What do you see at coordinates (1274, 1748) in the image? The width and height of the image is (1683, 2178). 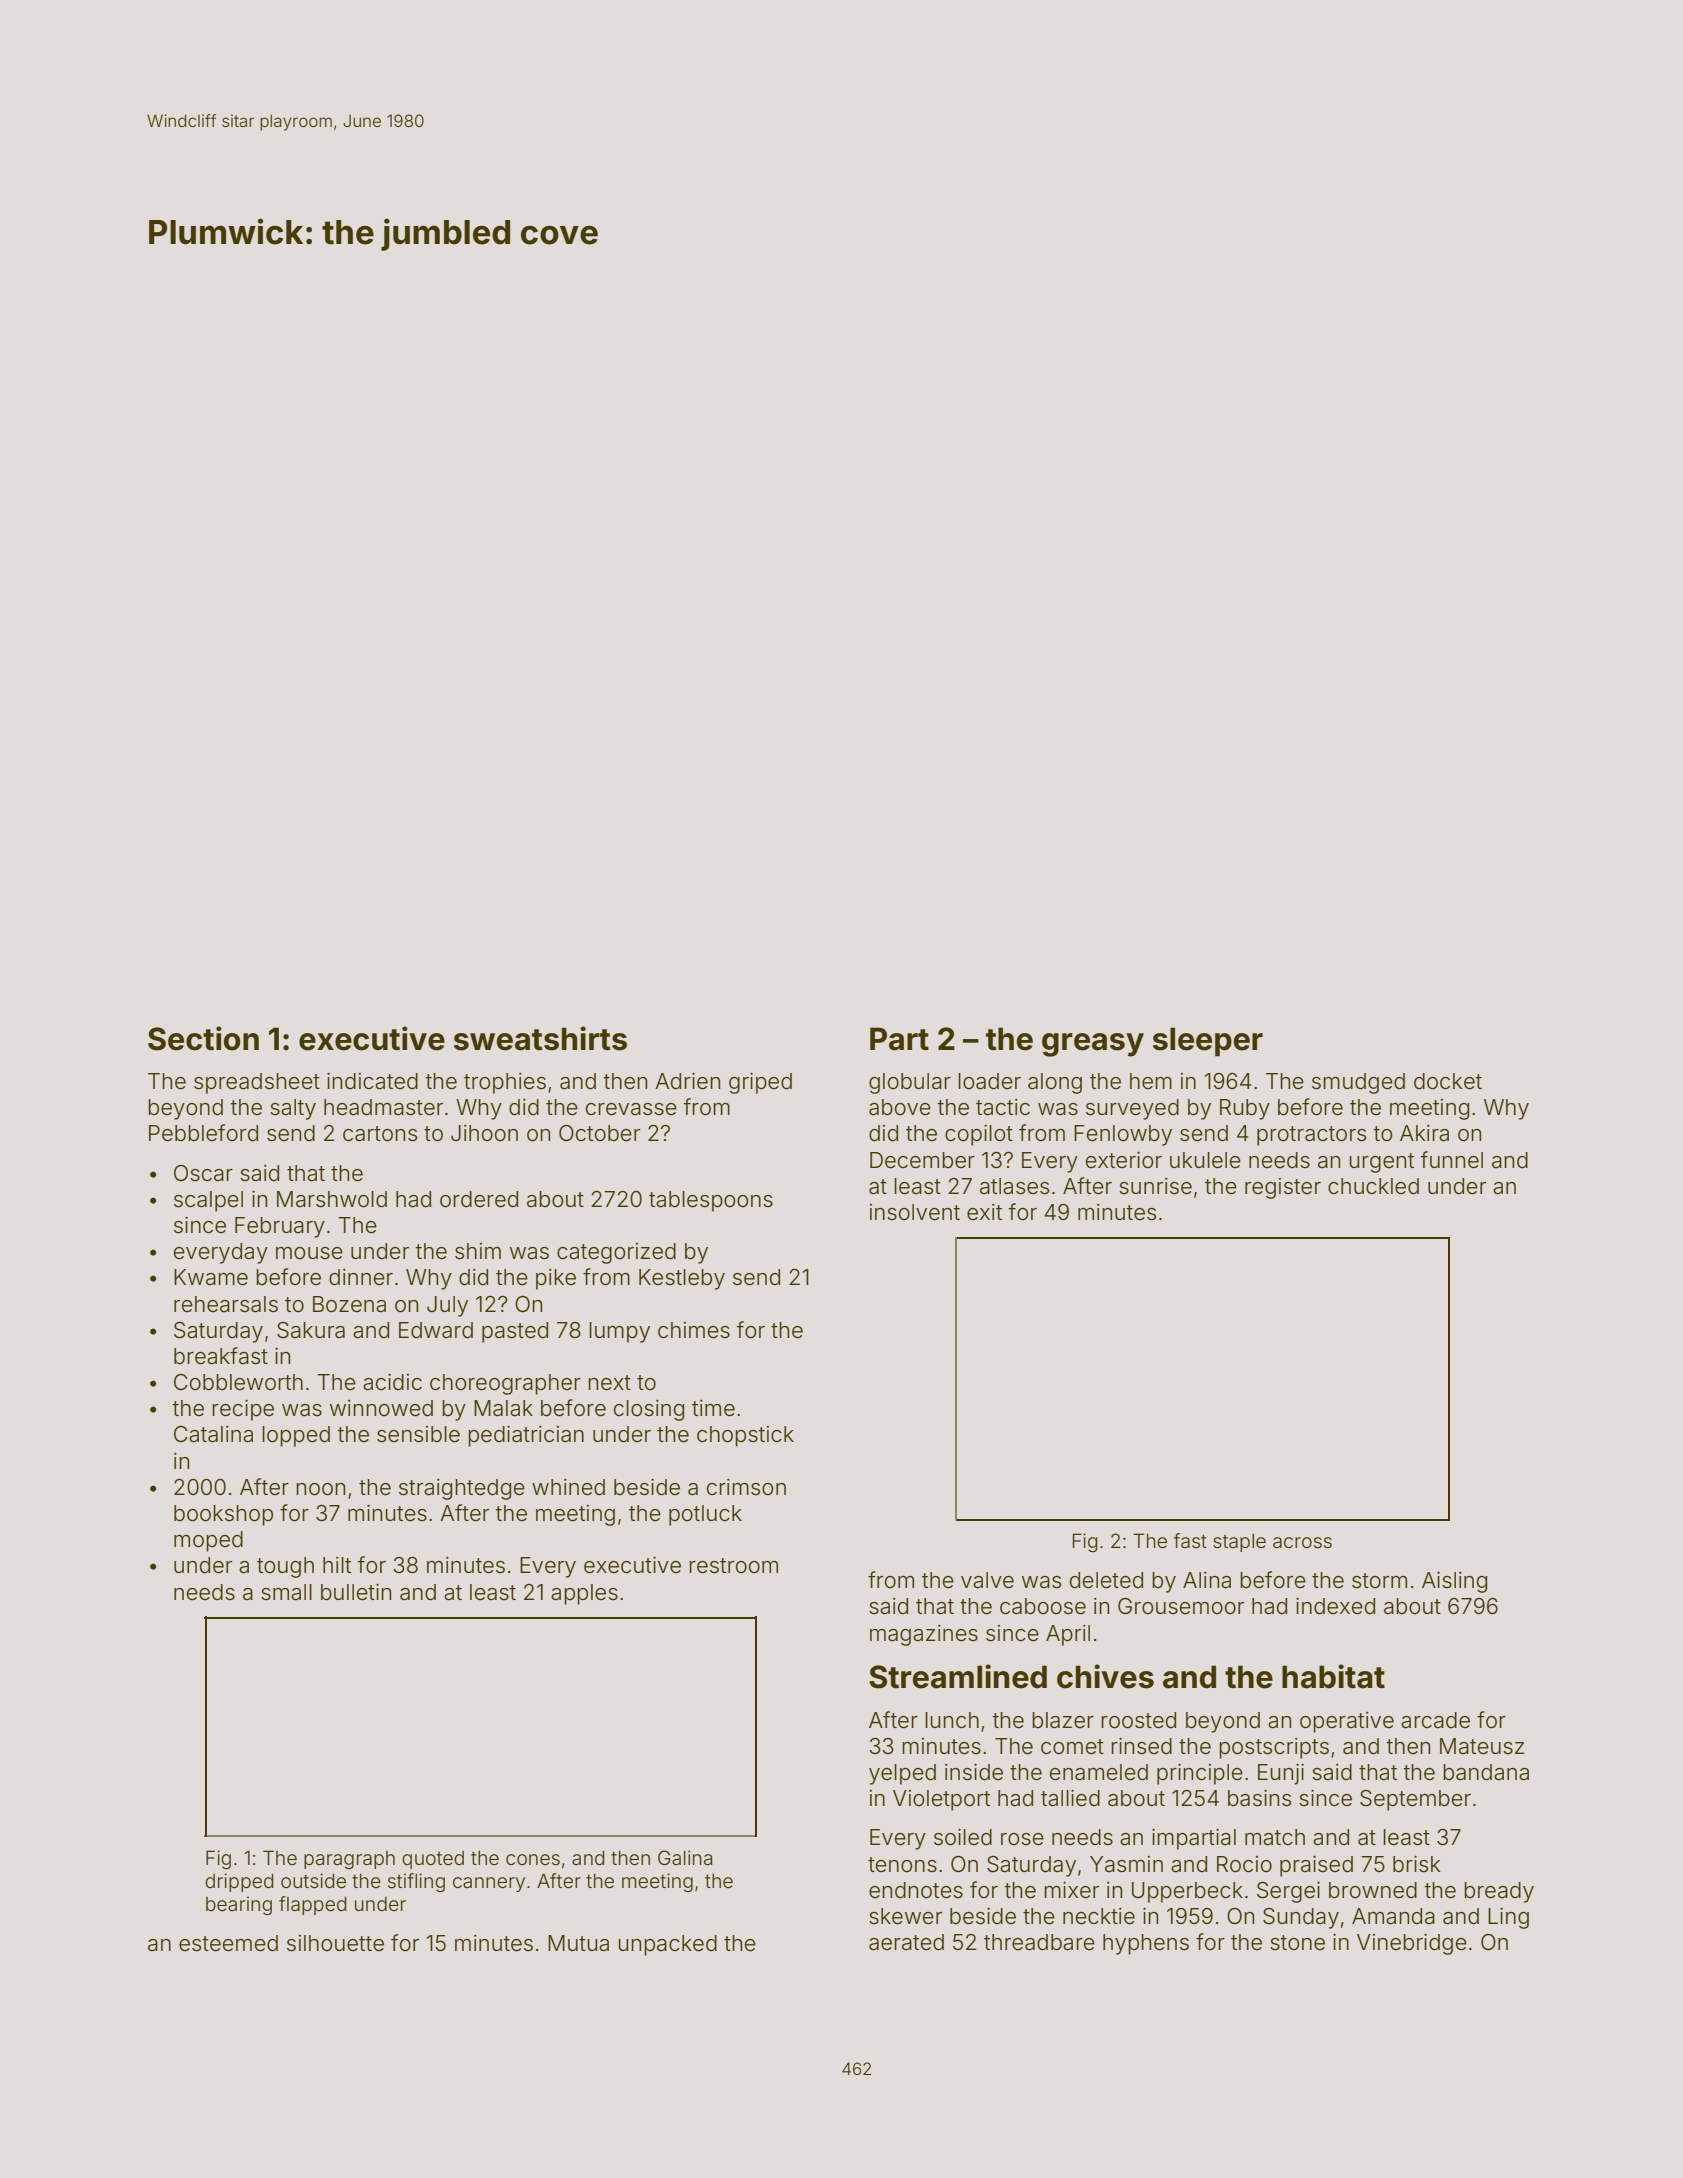 I see `postscripts` at bounding box center [1274, 1748].
